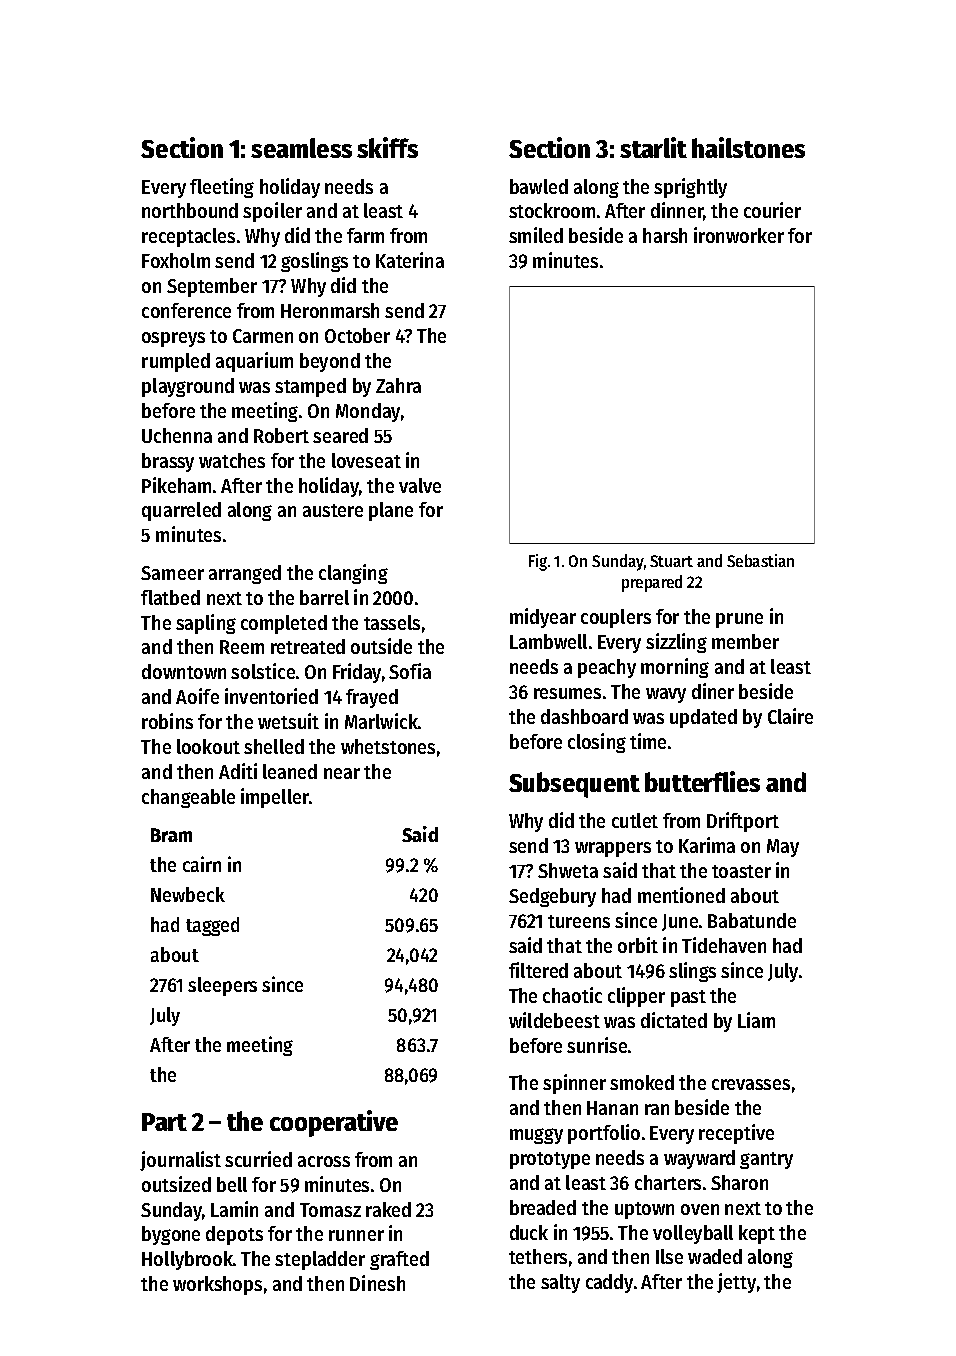  What do you see at coordinates (170, 597) in the image?
I see `flatbed` at bounding box center [170, 597].
